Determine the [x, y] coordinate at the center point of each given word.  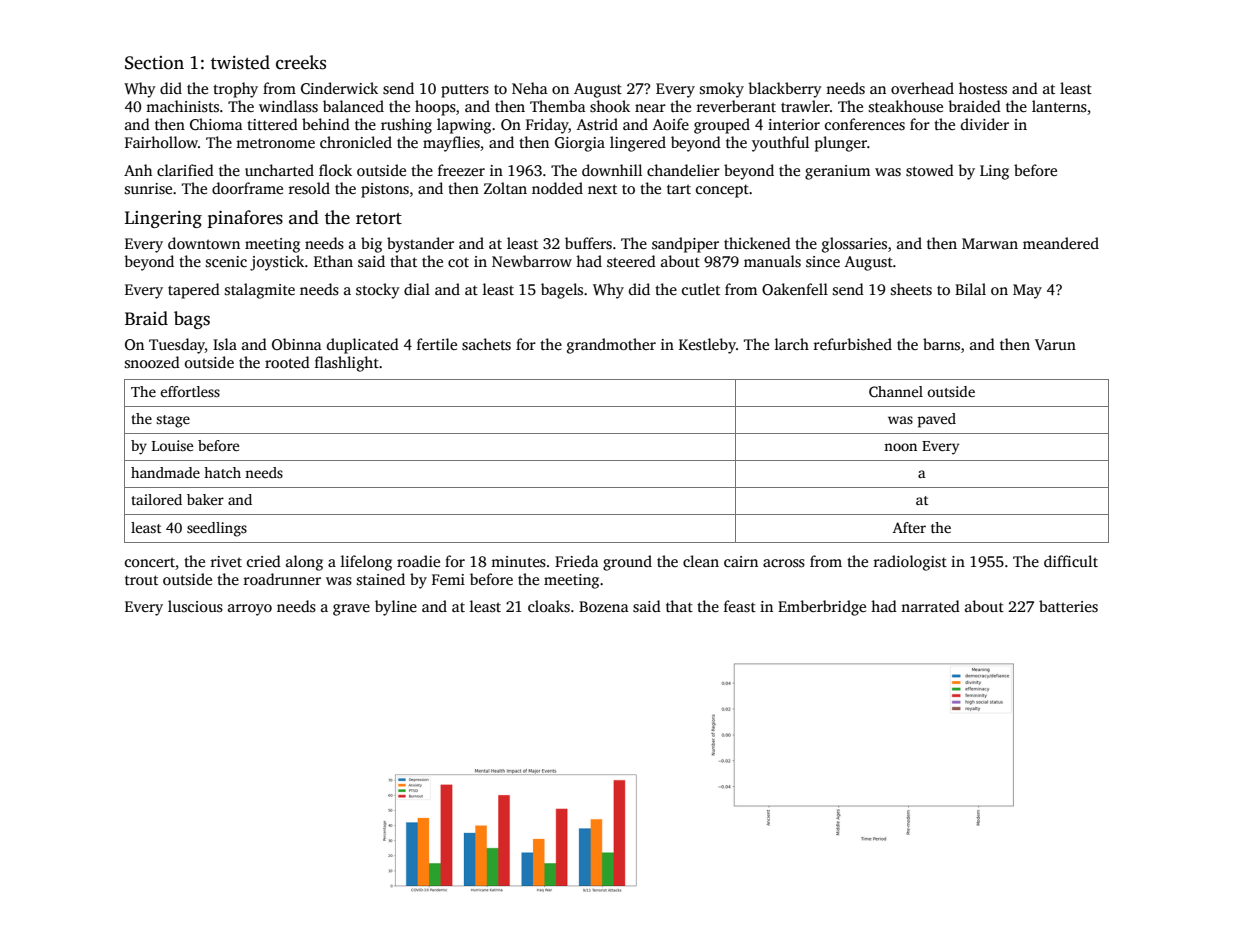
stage [173, 421]
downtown [204, 243]
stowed [930, 170]
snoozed [152, 362]
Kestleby [707, 346]
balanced [353, 106]
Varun [1055, 344]
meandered [1061, 243]
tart [679, 189]
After [909, 527]
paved [937, 420]
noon [900, 447]
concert [150, 562]
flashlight [347, 364]
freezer [461, 170]
